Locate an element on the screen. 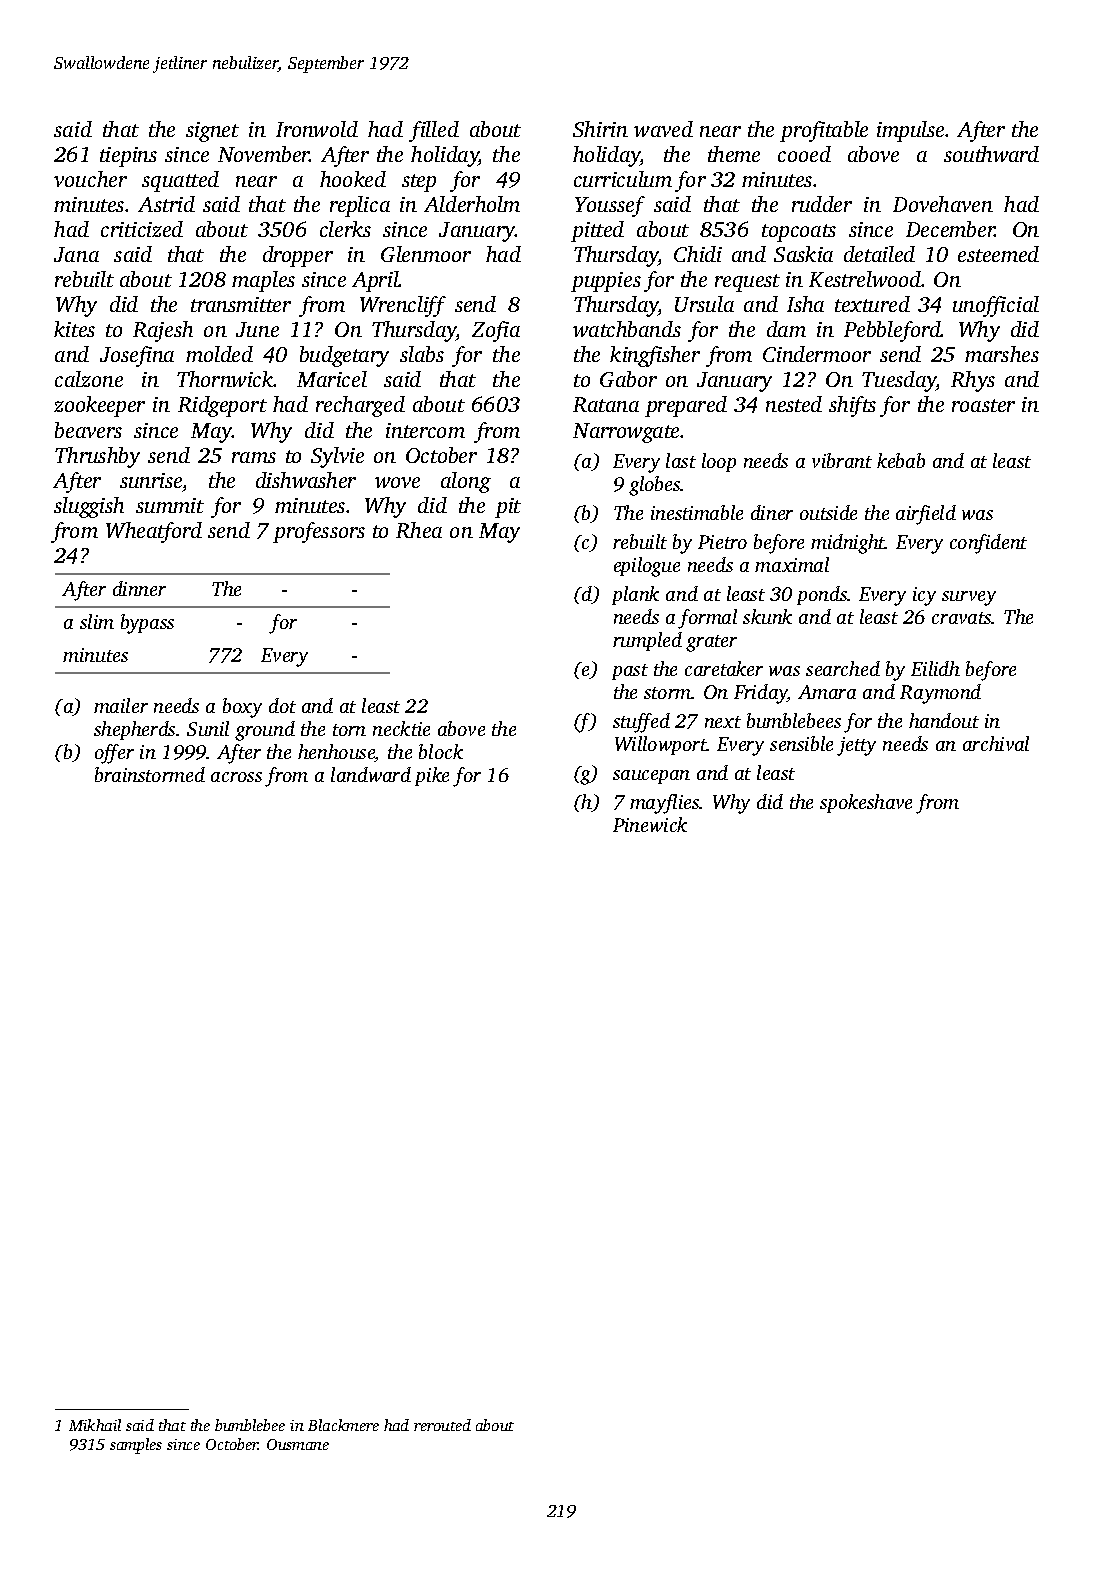 Image resolution: width=1094 pixels, height=1584 pixels. epilogue is located at coordinates (647, 567).
